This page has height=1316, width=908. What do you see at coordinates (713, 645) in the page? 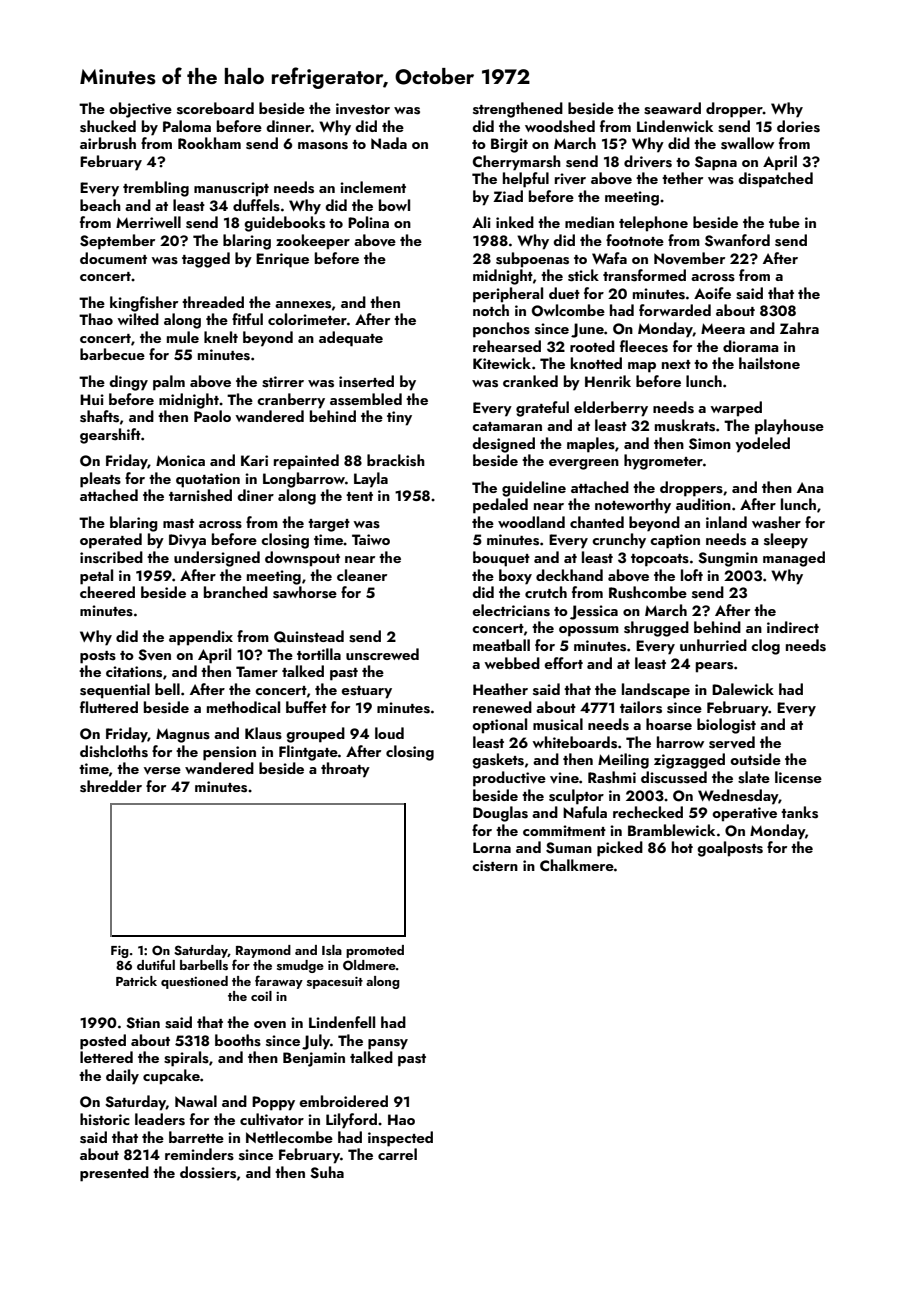
I see `unhurried` at bounding box center [713, 645].
